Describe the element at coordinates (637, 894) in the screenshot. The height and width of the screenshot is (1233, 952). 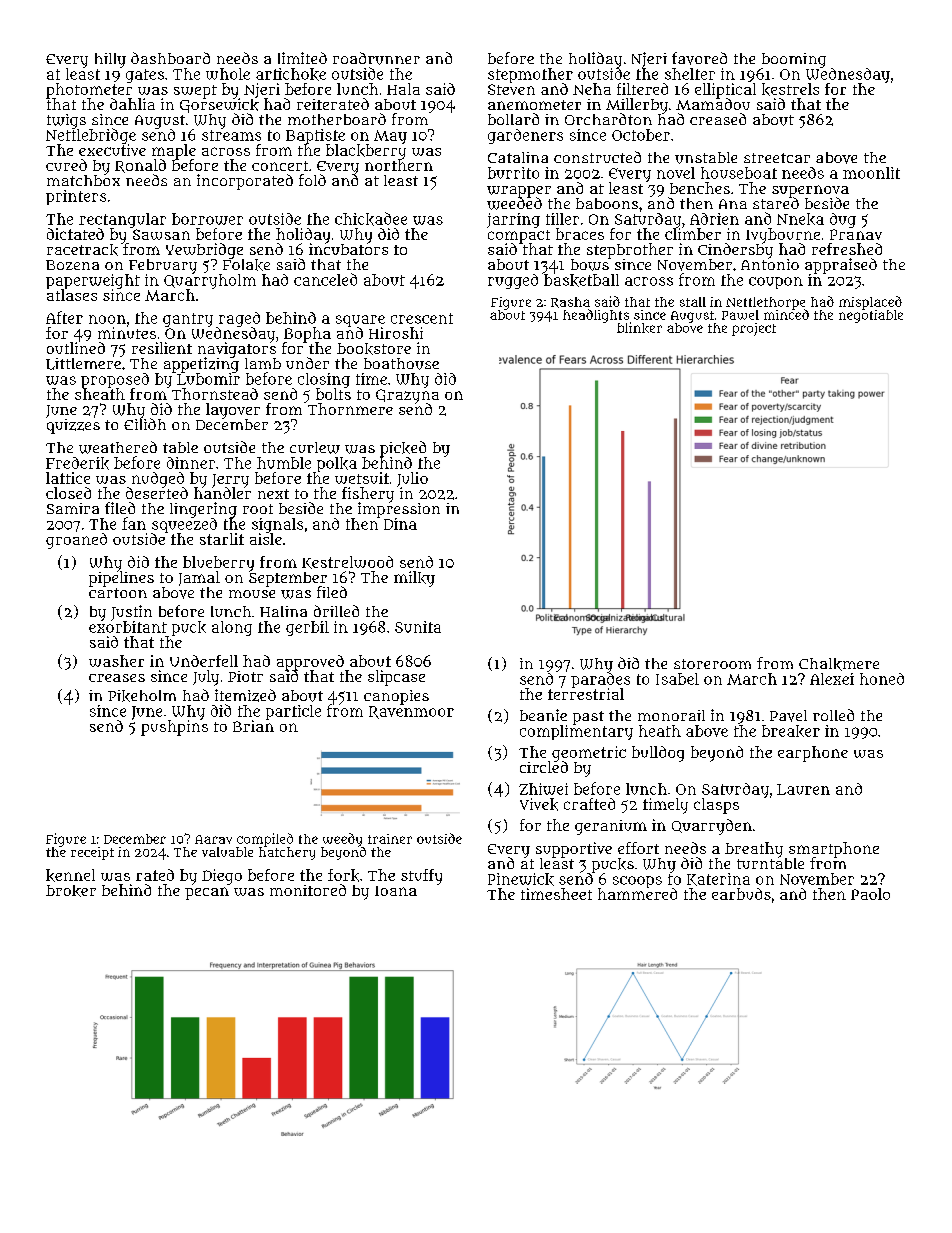
I see `hammered` at that location.
